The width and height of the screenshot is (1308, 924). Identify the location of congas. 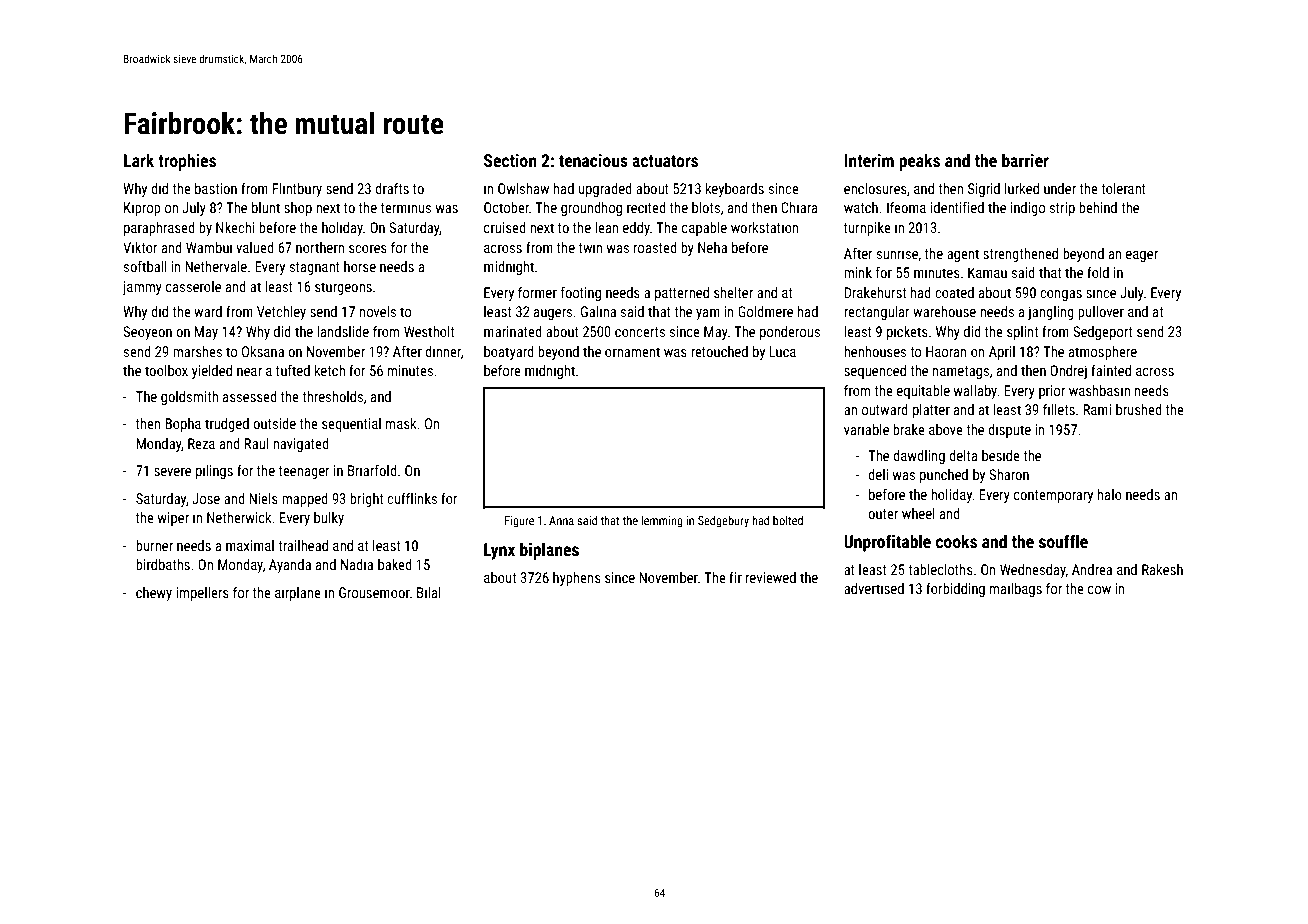
(1061, 295).
